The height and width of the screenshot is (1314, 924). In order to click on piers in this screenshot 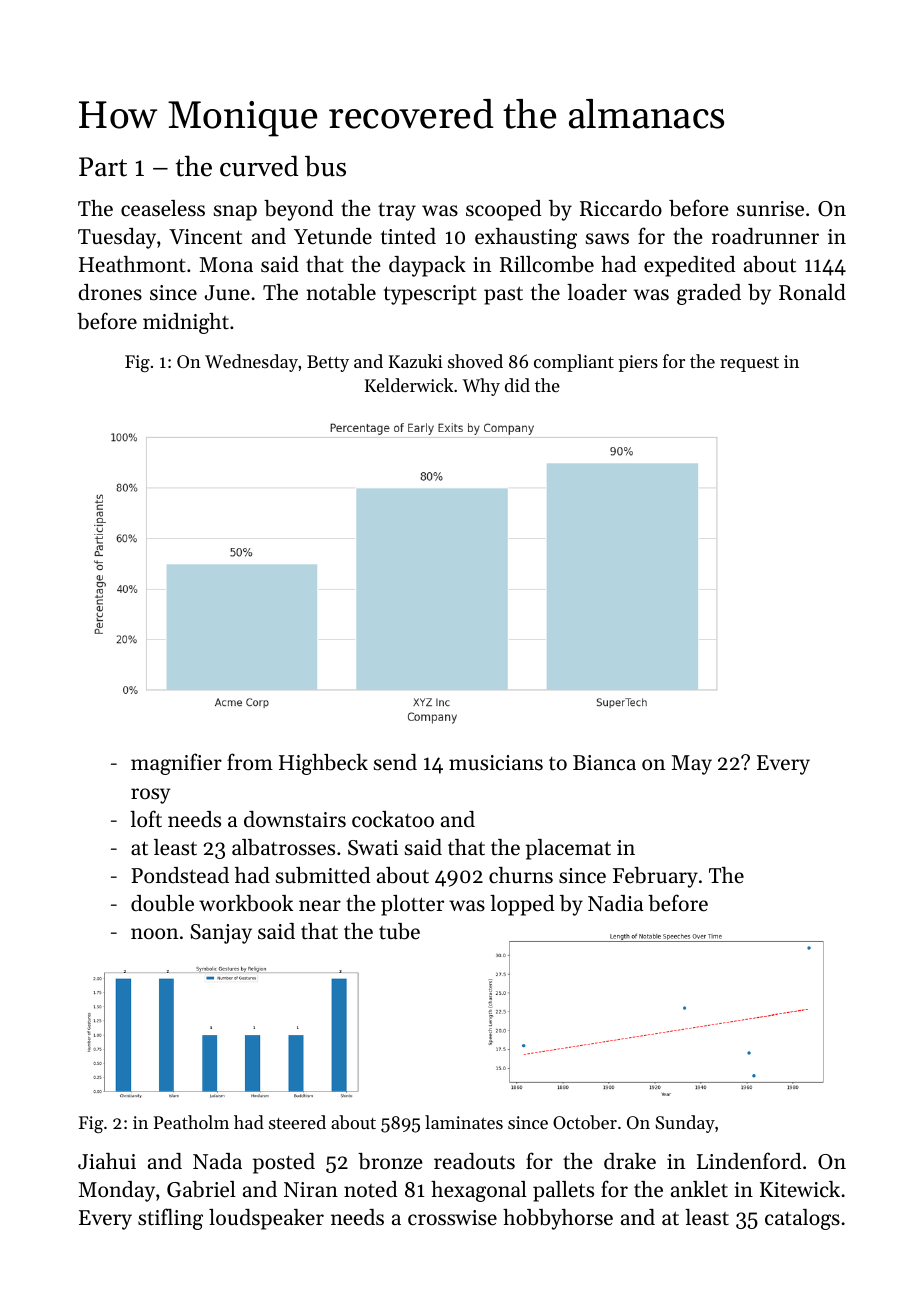, I will do `click(638, 363)`.
